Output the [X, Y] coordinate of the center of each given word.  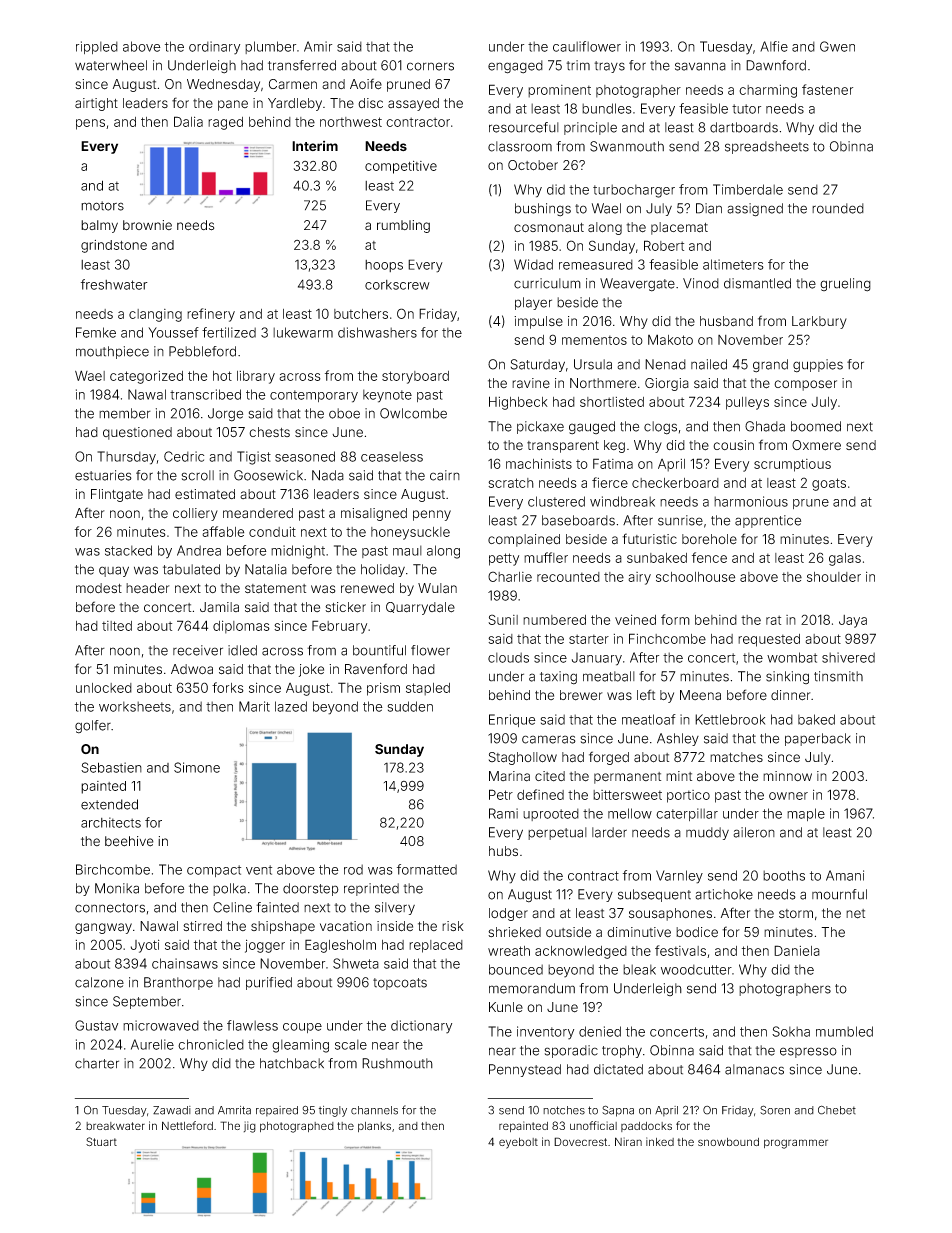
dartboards [744, 127]
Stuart [101, 1141]
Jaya [853, 621]
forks [228, 687]
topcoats [400, 984]
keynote [387, 396]
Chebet [837, 1110]
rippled [97, 47]
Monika [117, 888]
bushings [543, 210]
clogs [660, 428]
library [256, 377]
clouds [508, 657]
